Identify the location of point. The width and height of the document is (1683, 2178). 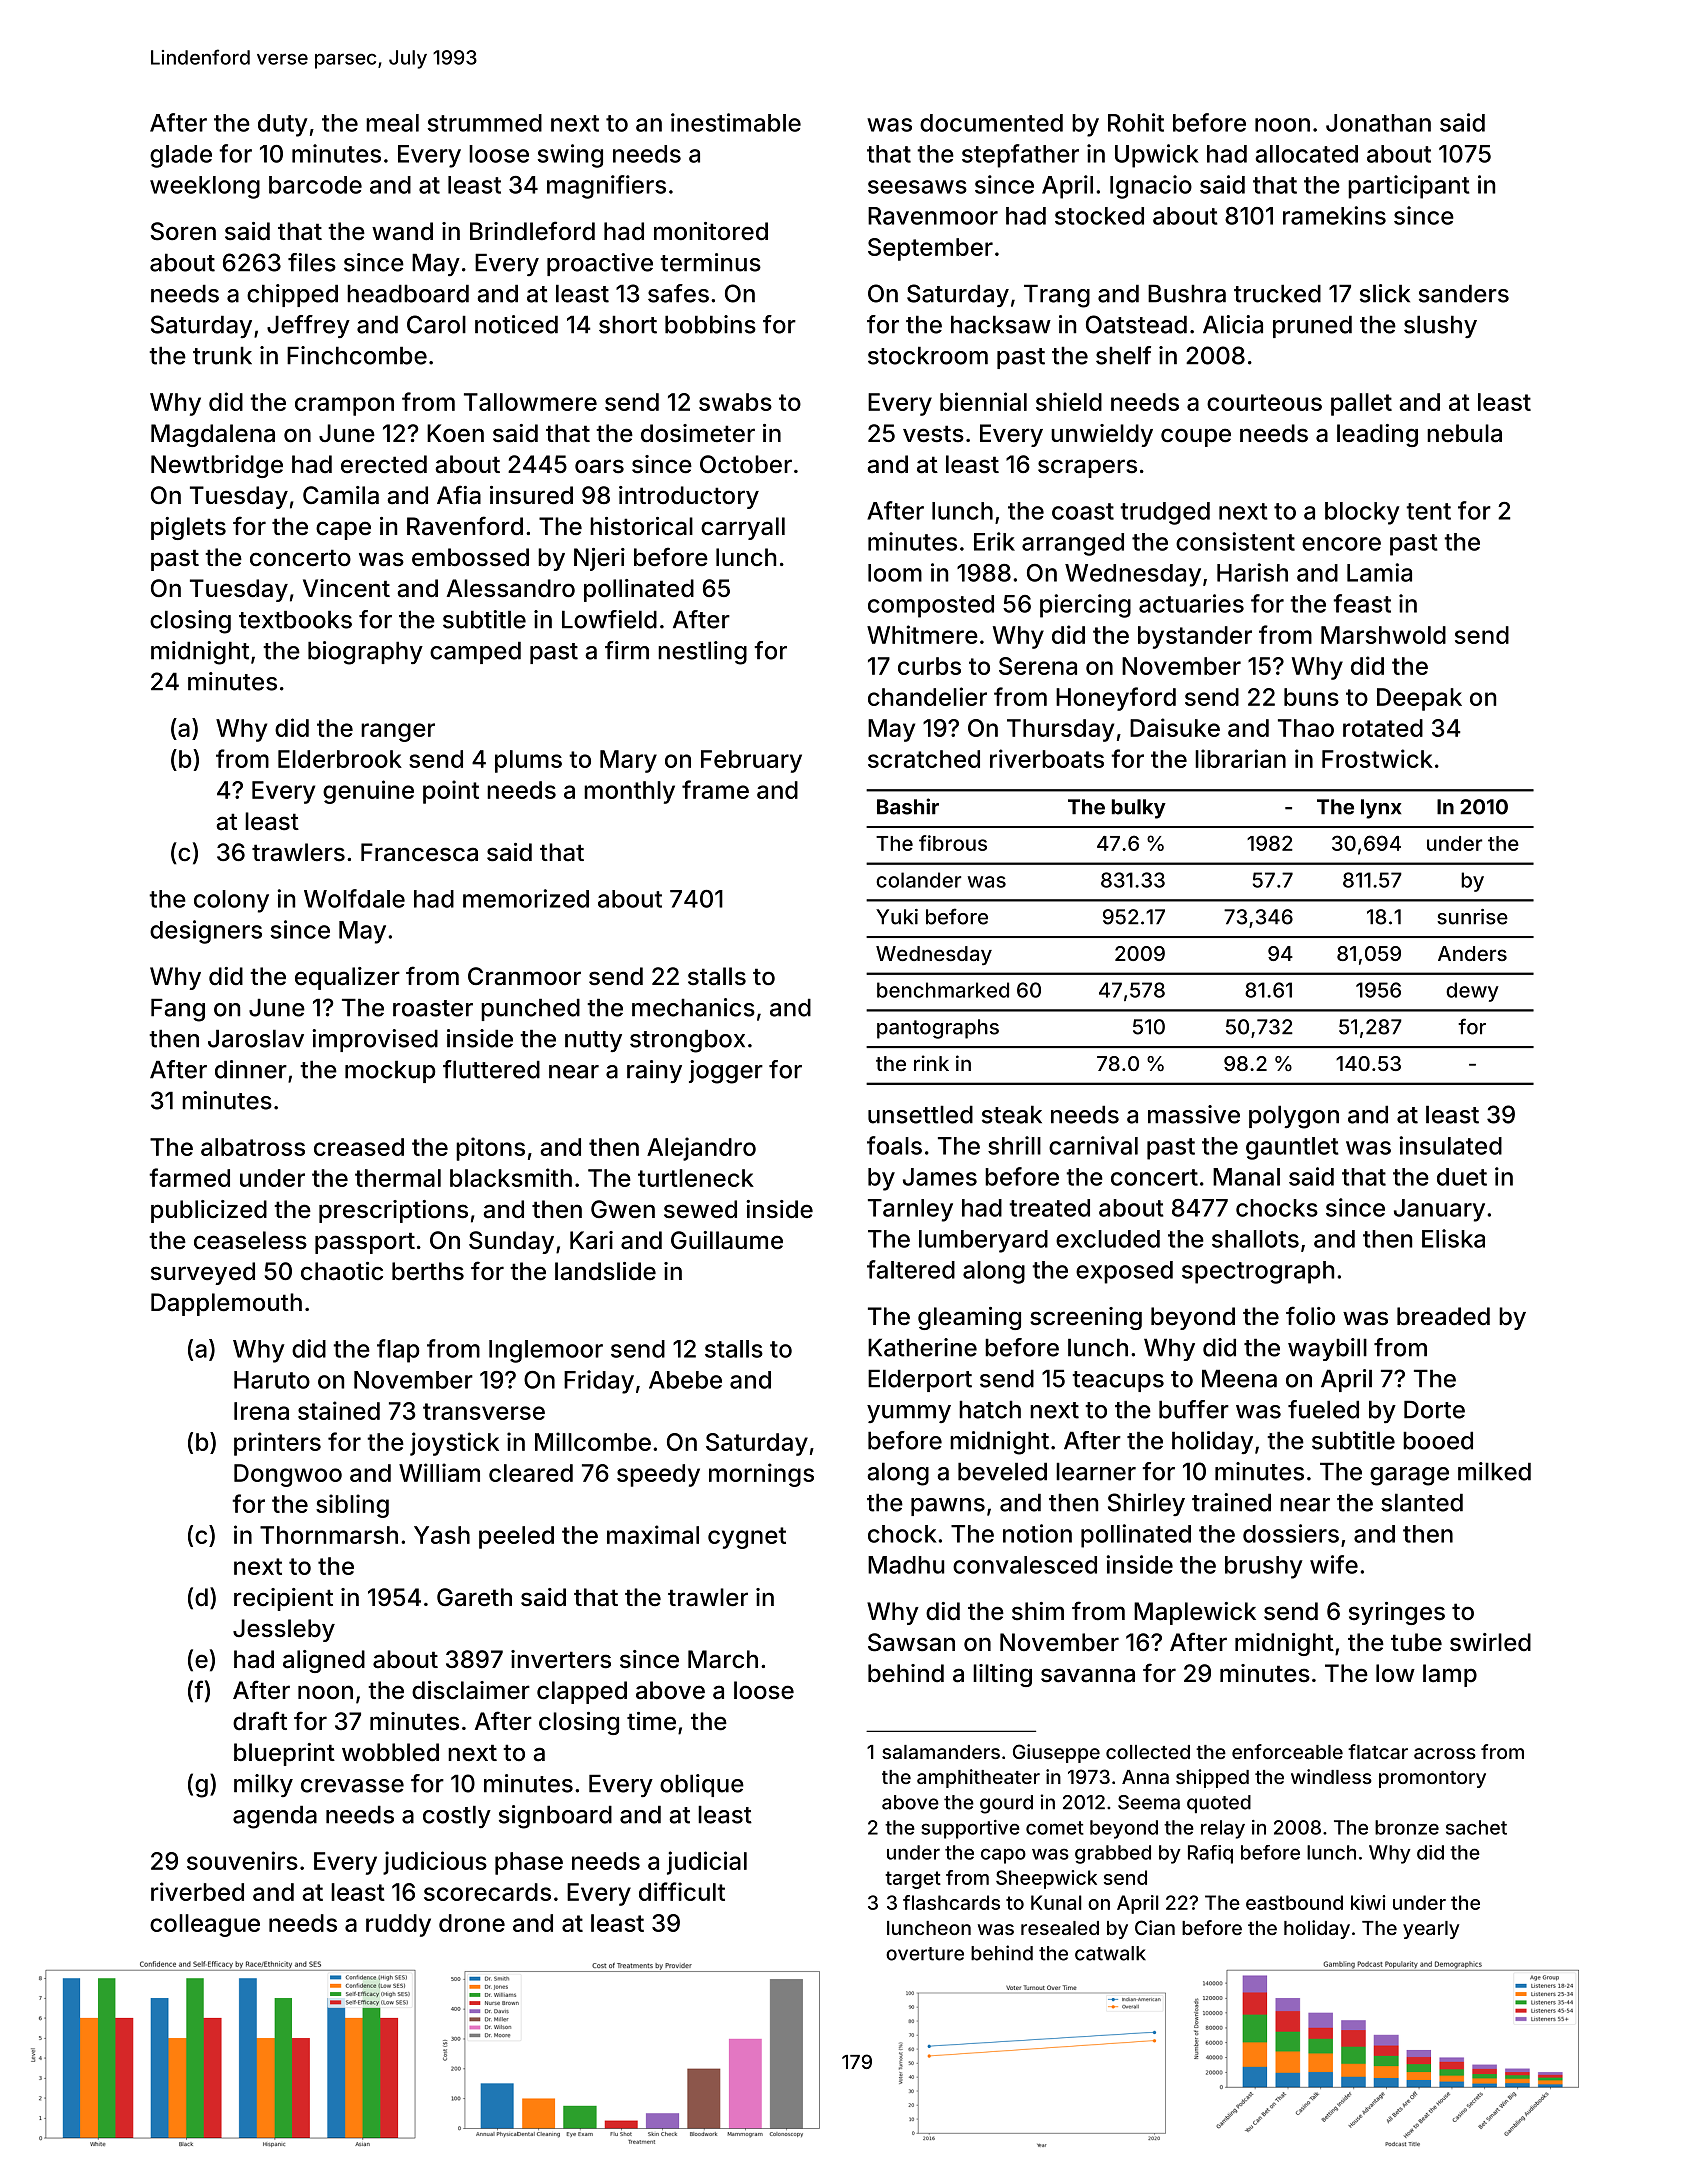
(451, 792).
